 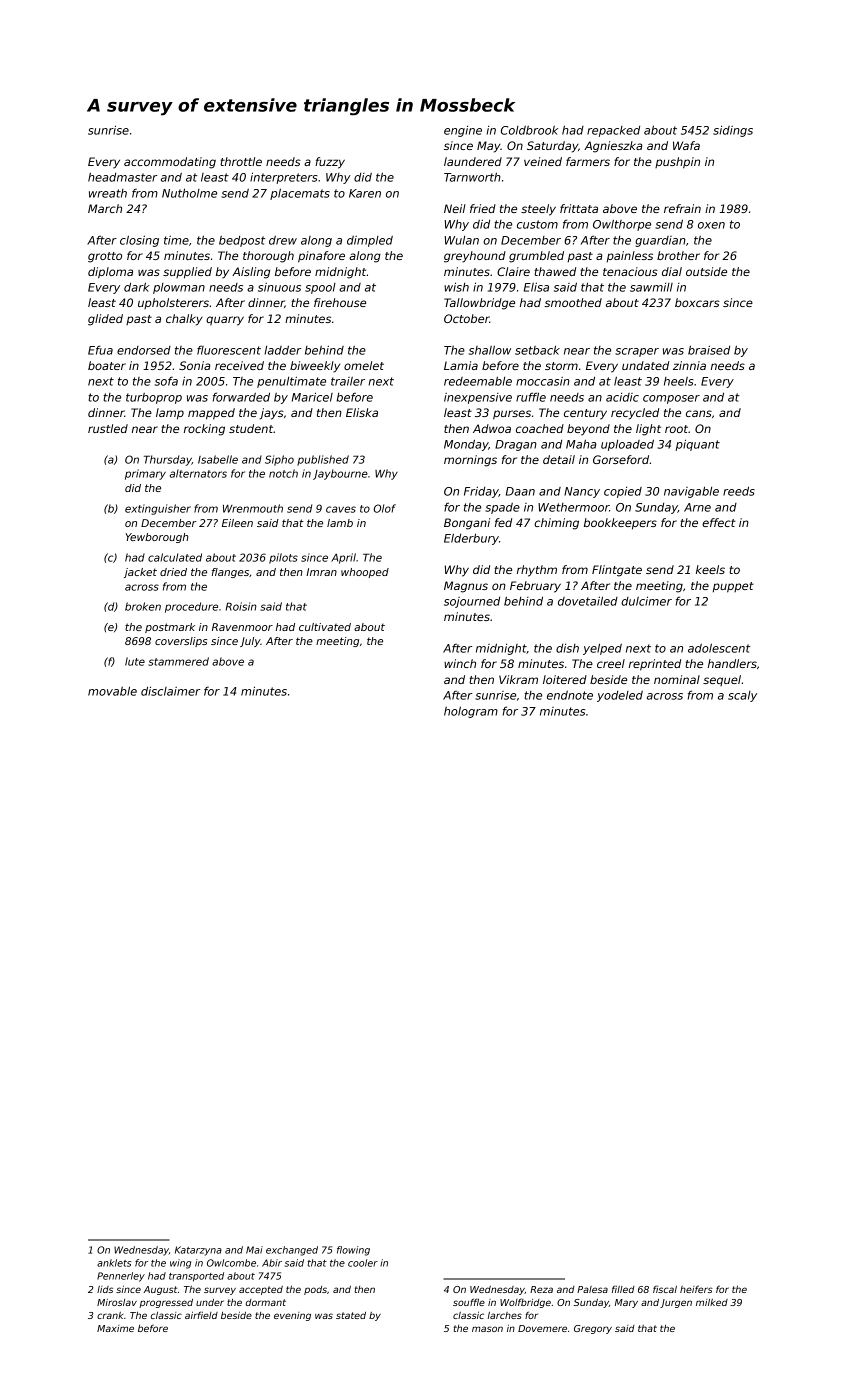 I want to click on hologram, so click(x=471, y=712).
